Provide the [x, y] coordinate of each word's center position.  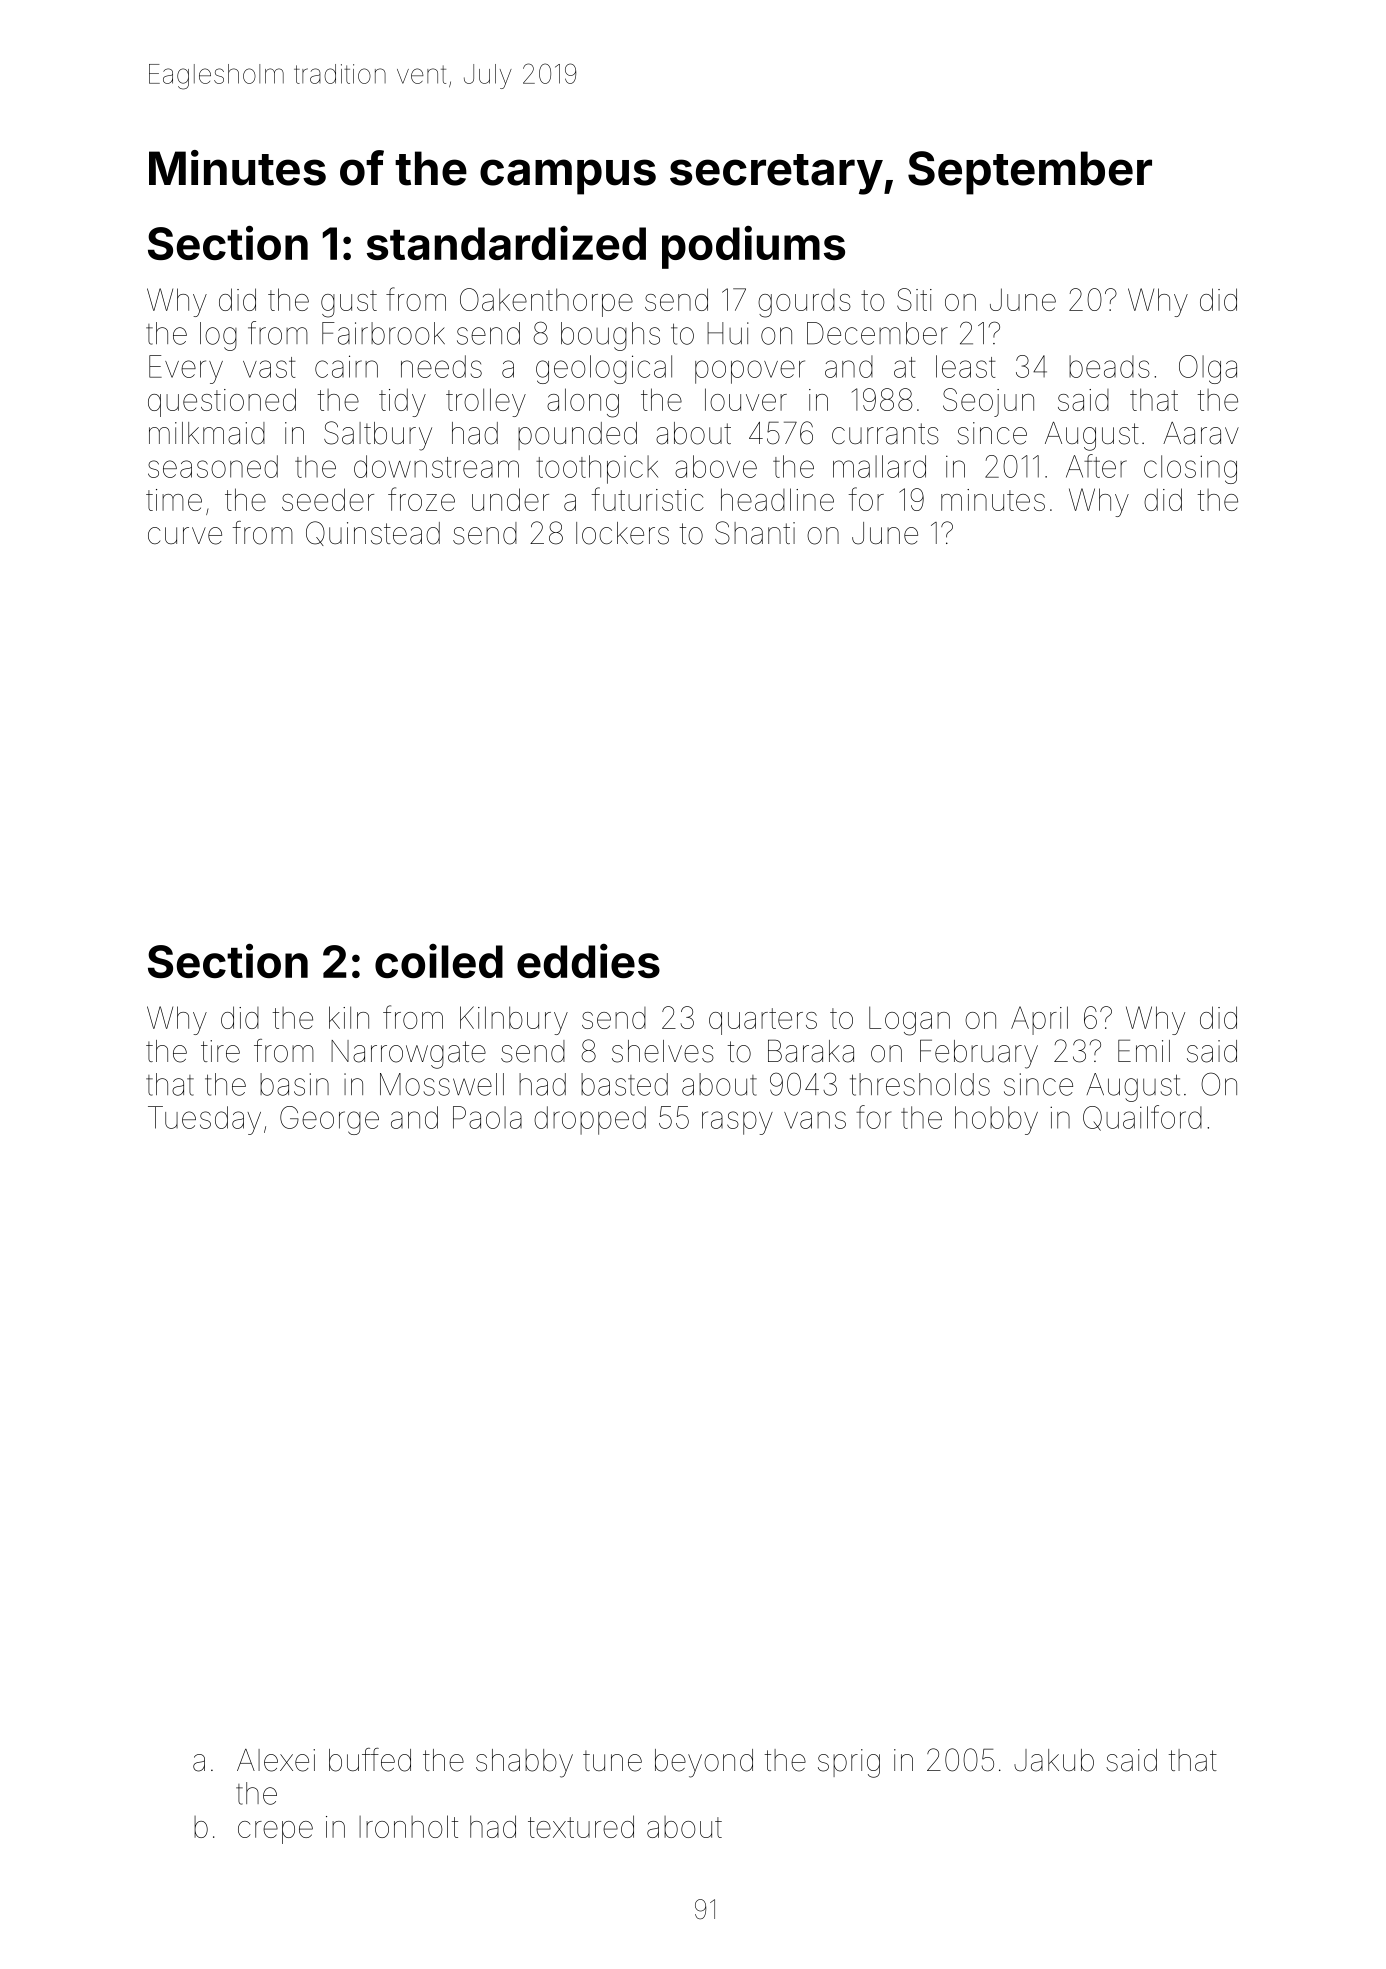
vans [815, 1120]
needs [441, 366]
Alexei [276, 1760]
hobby [996, 1120]
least [966, 366]
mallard [879, 466]
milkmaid [207, 433]
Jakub [1054, 1760]
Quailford [1142, 1118]
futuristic [648, 499]
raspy [737, 1123]
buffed [370, 1760]
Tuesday [204, 1120]
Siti [914, 299]
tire [220, 1051]
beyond [704, 1763]
